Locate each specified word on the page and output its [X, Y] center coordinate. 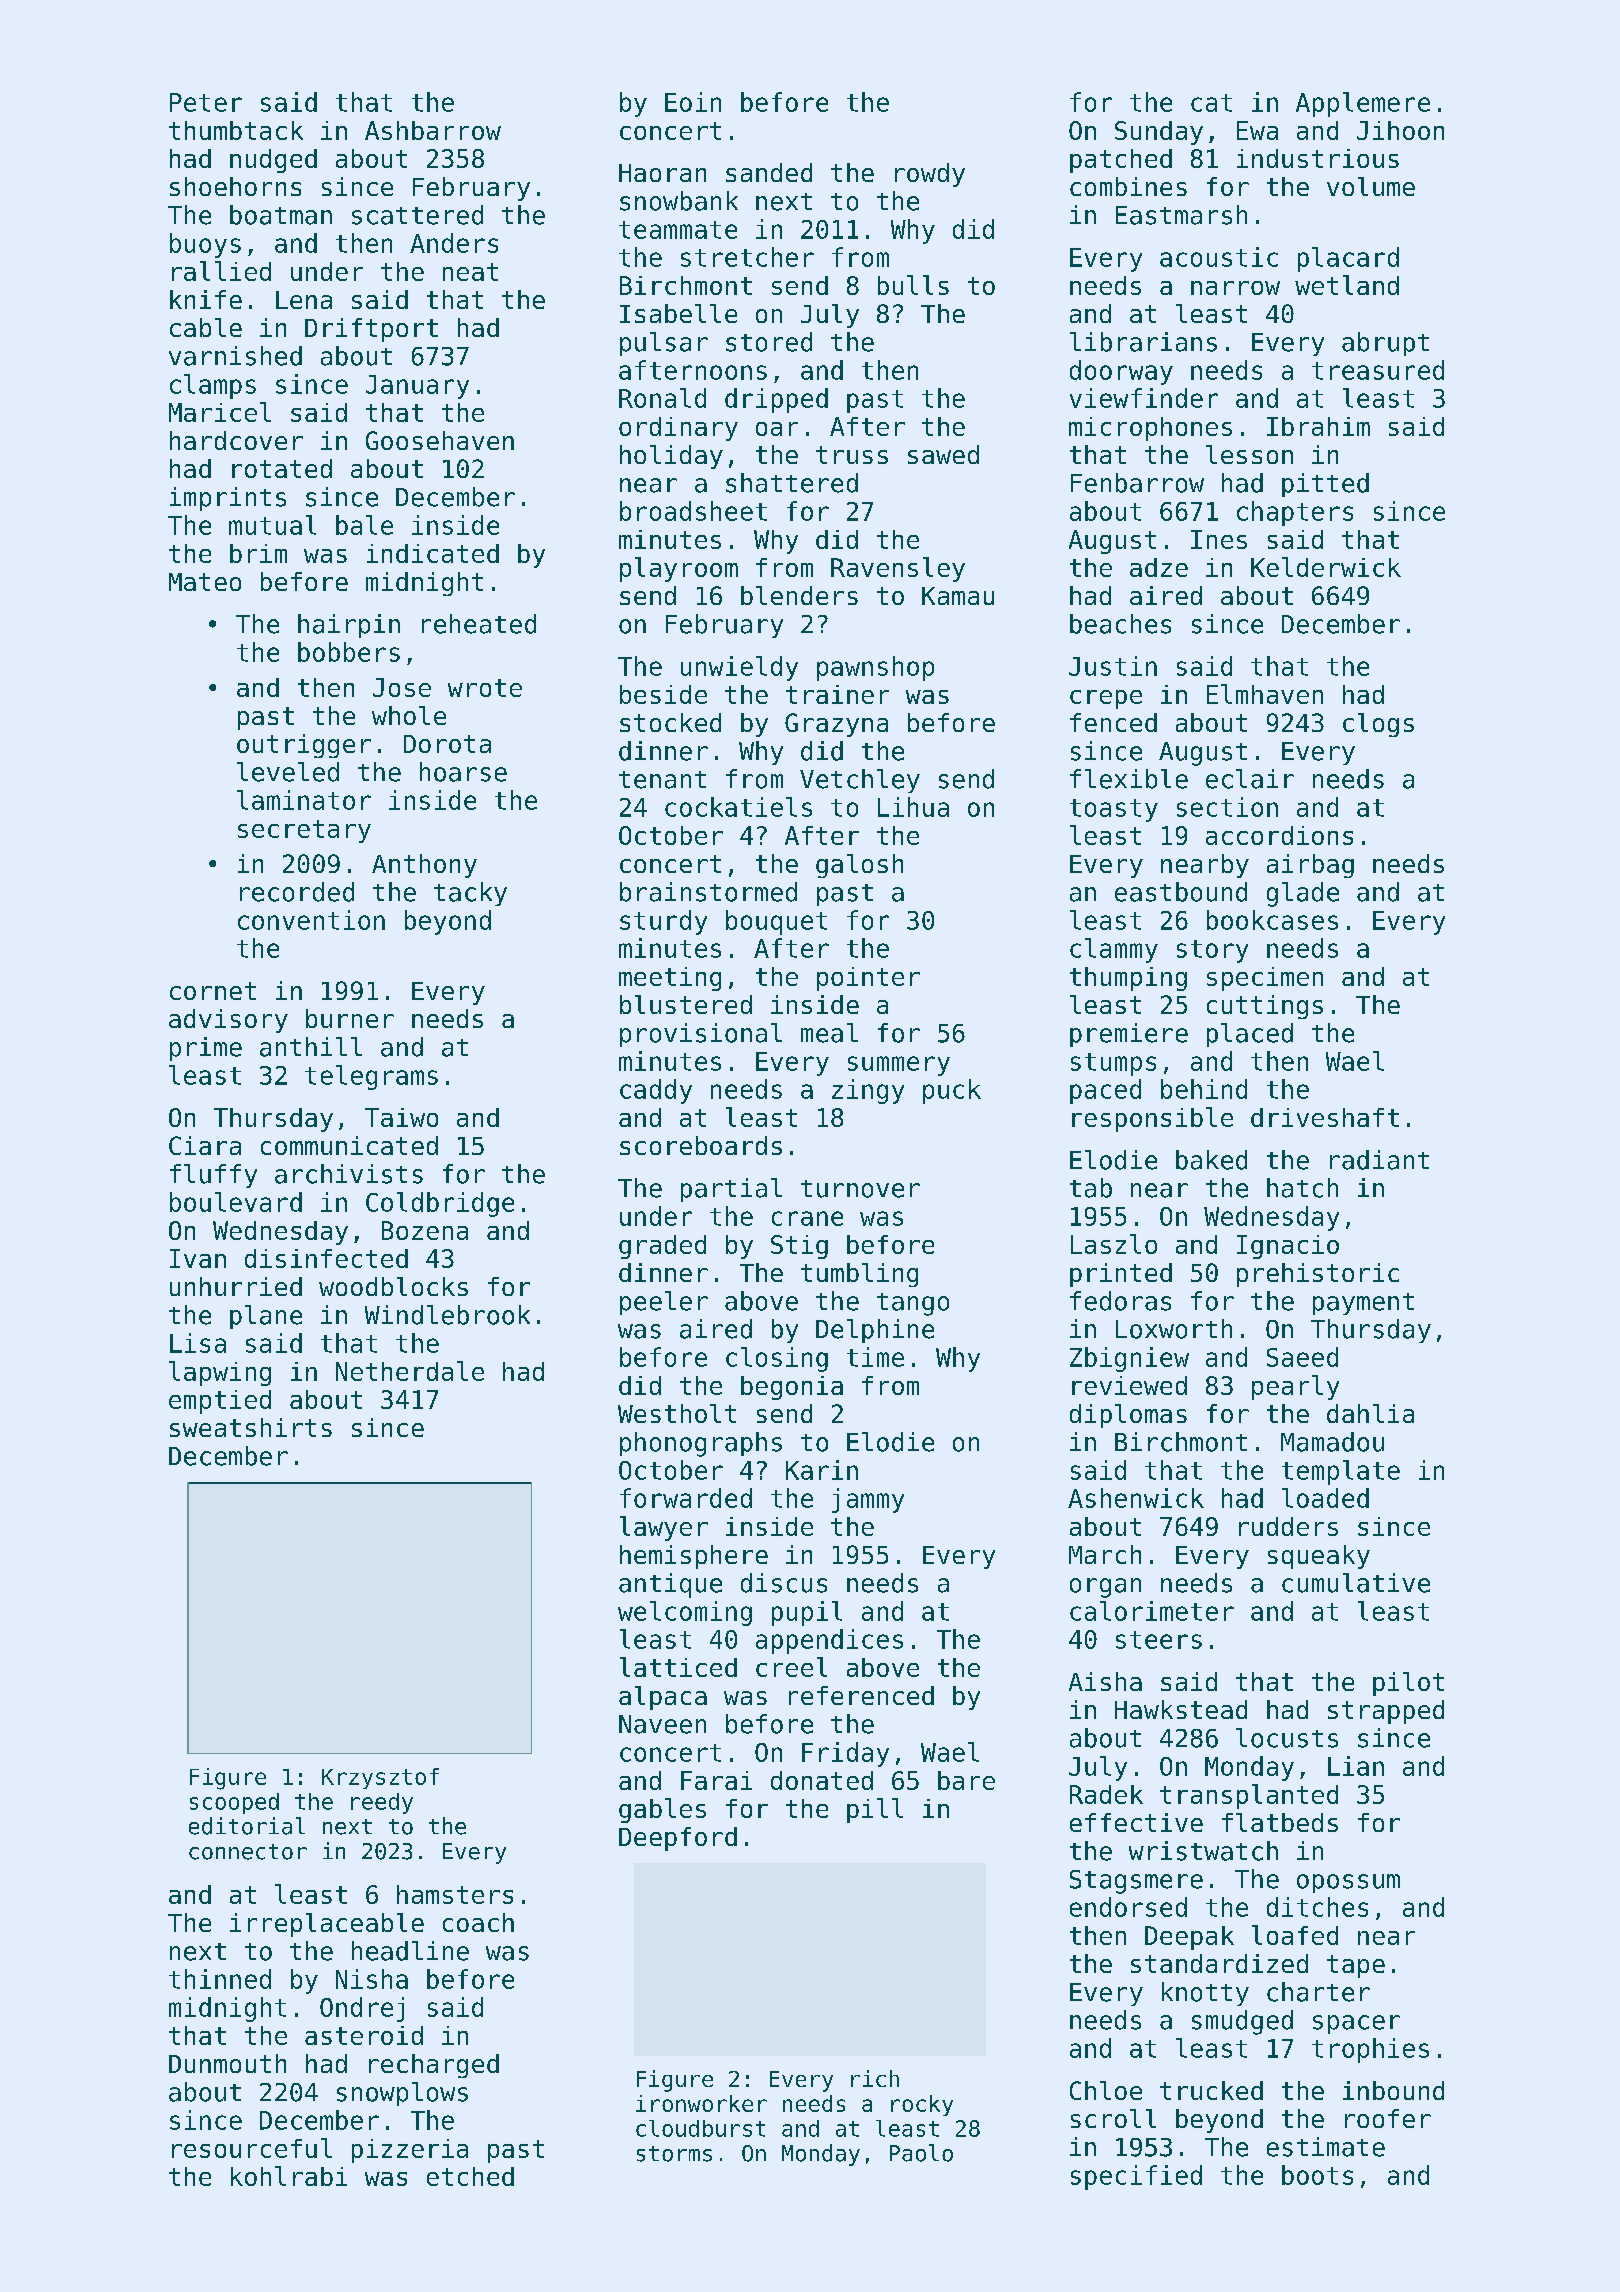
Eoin [693, 102]
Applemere [1363, 104]
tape [1356, 1966]
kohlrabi [289, 2176]
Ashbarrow [433, 130]
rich [875, 2078]
